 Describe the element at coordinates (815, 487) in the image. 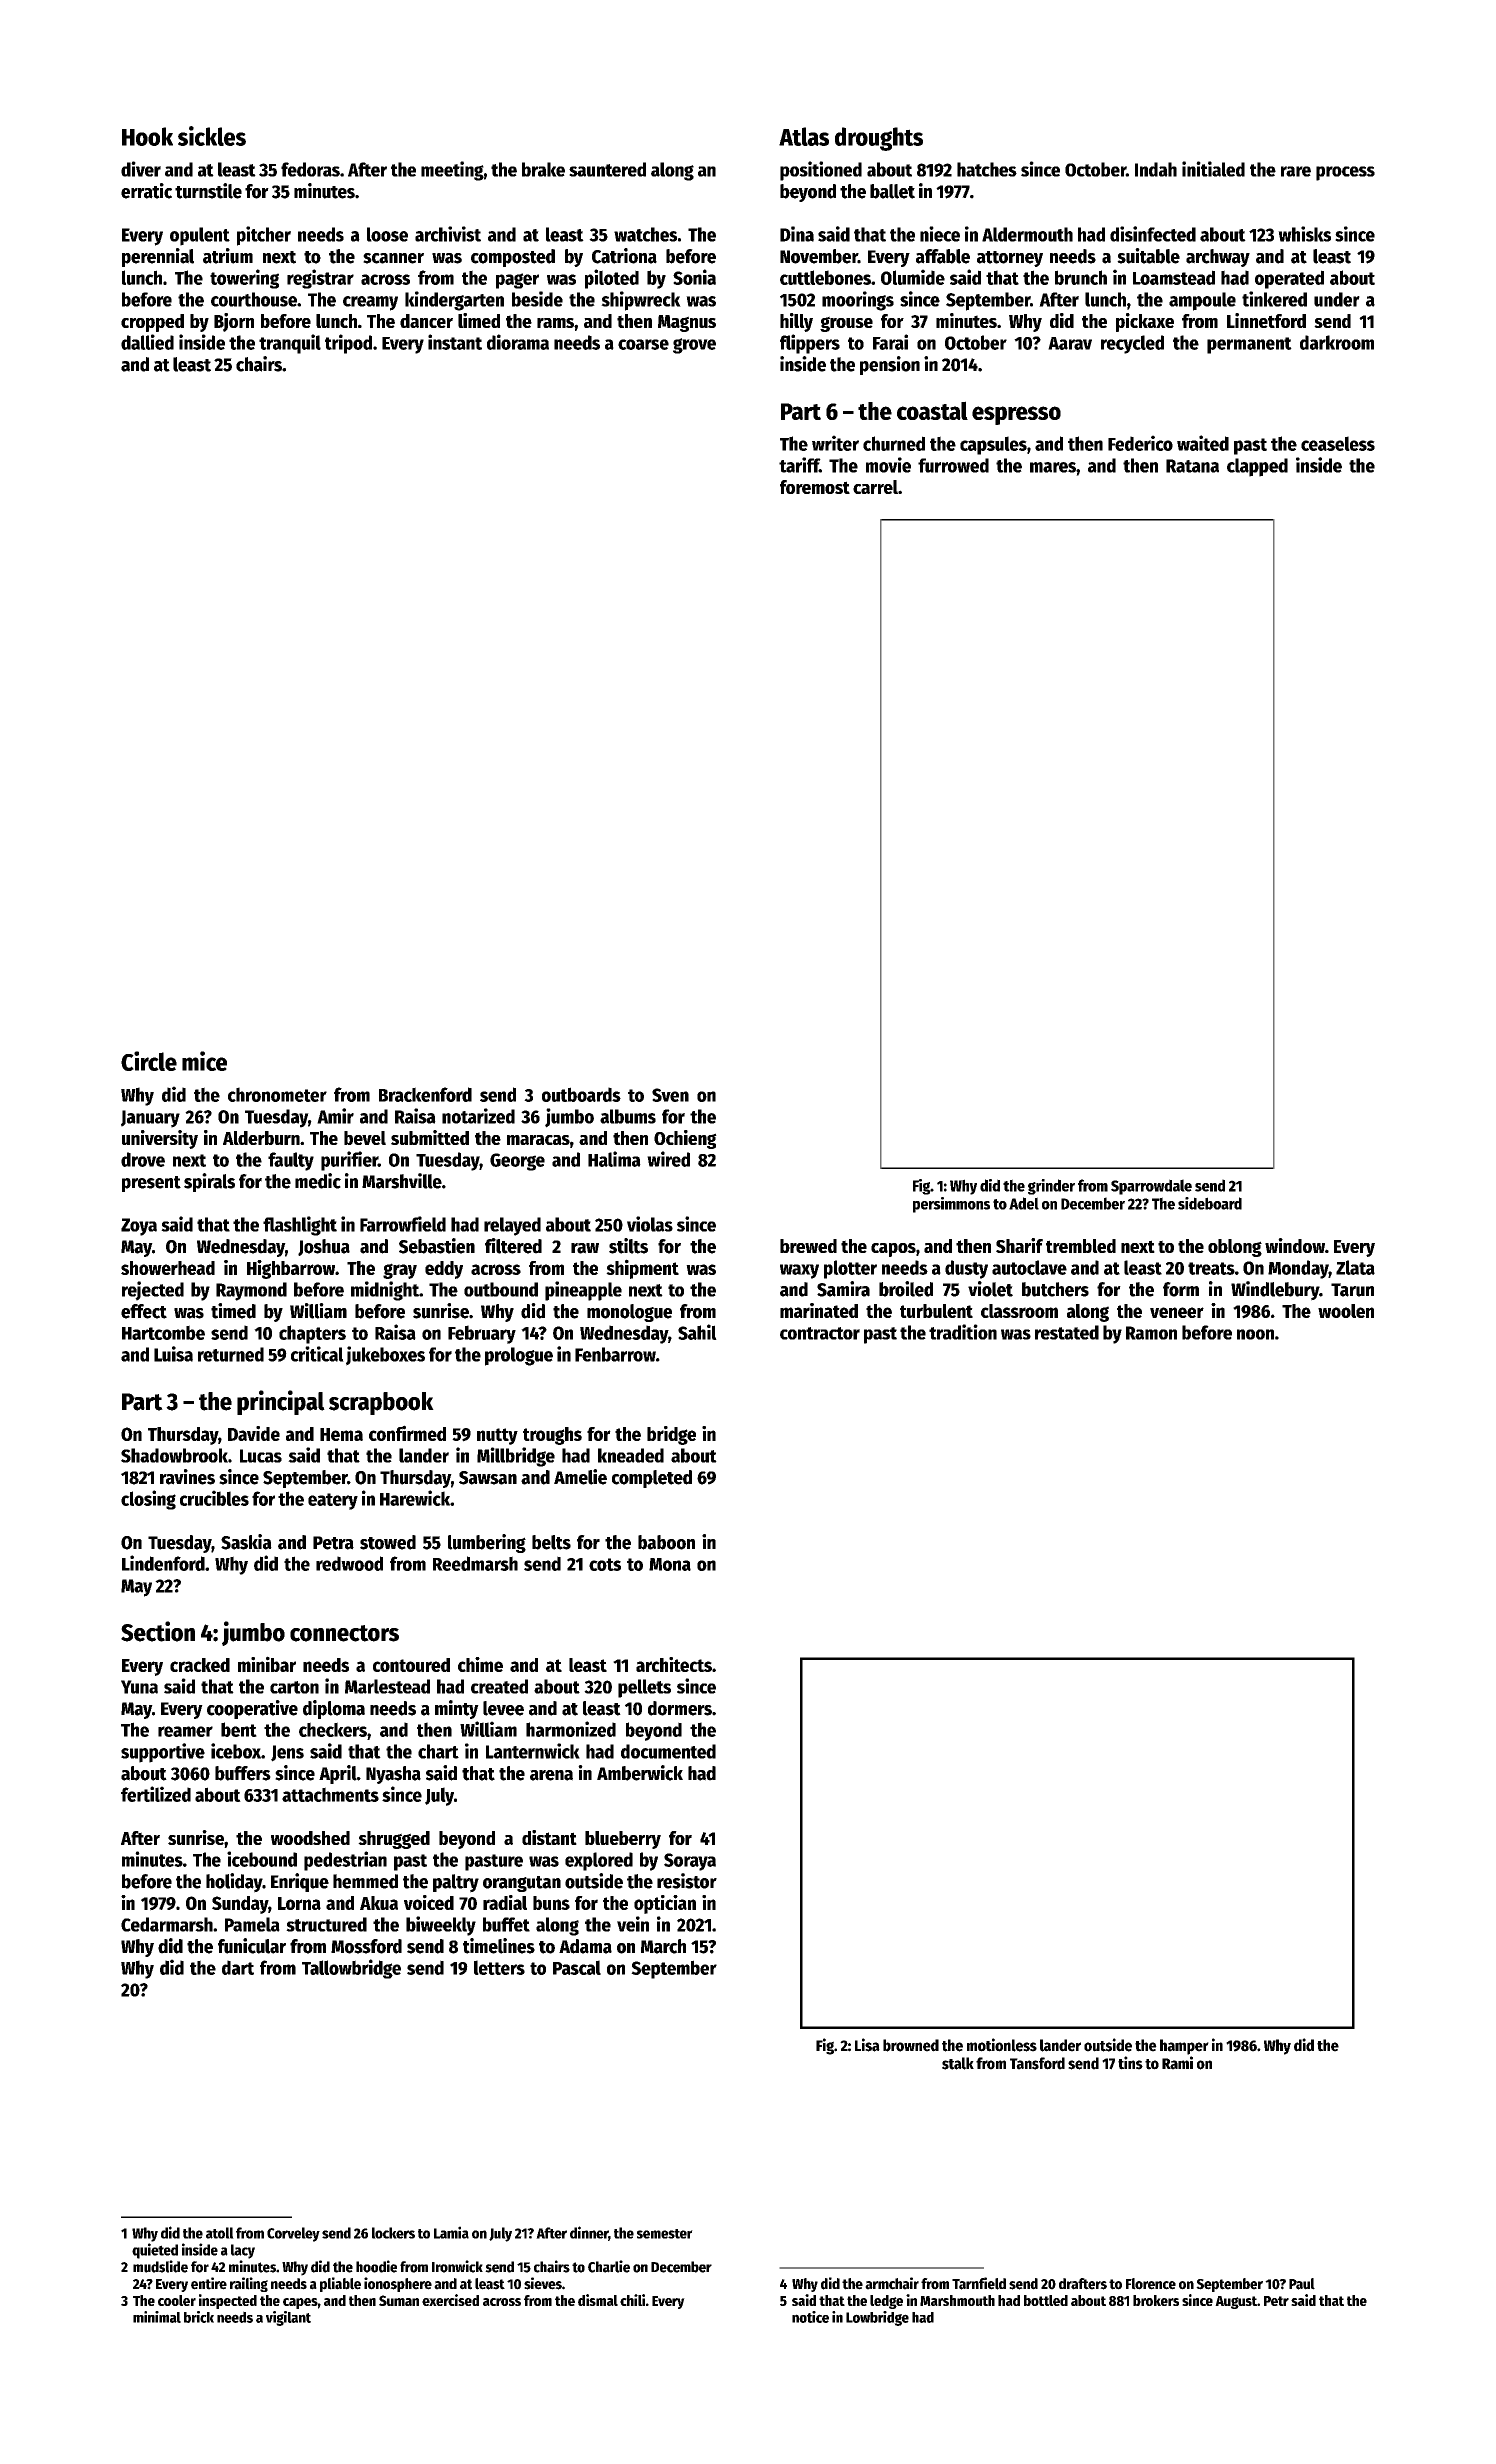

I see `foremost` at that location.
